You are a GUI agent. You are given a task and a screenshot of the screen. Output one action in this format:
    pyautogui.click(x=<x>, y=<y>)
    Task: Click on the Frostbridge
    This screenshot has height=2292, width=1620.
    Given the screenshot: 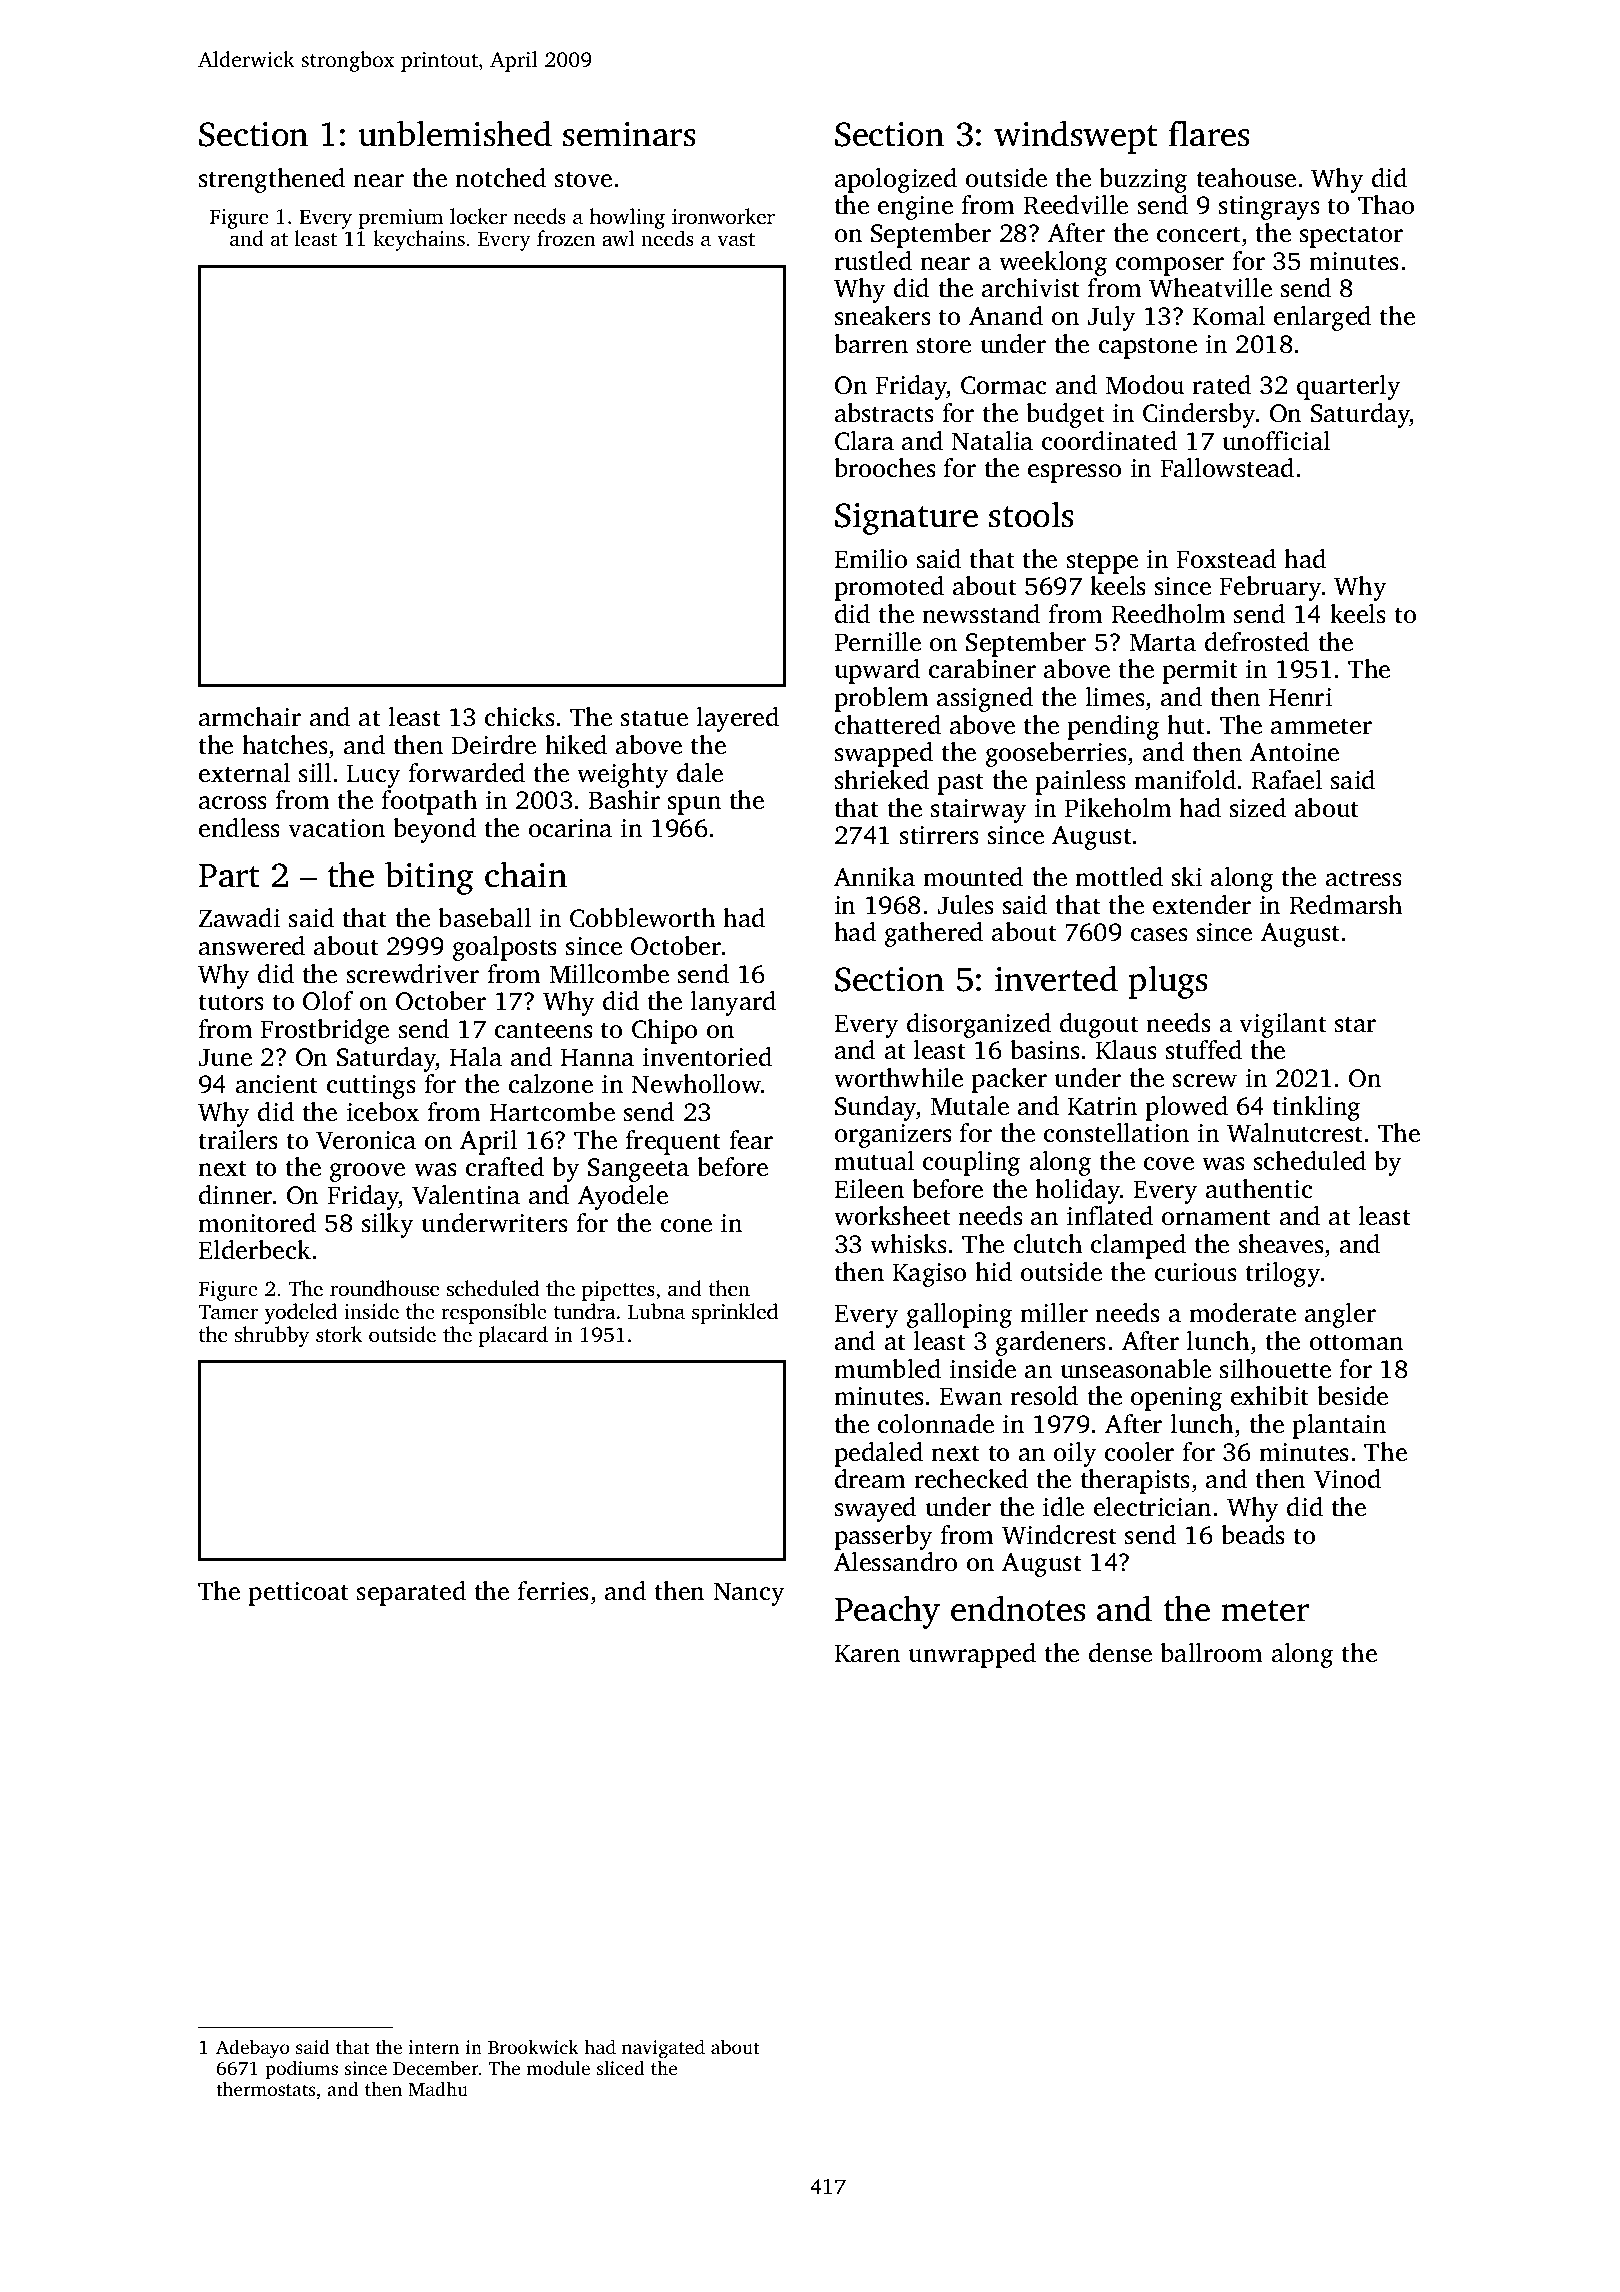 What is the action you would take?
    pyautogui.click(x=324, y=1031)
